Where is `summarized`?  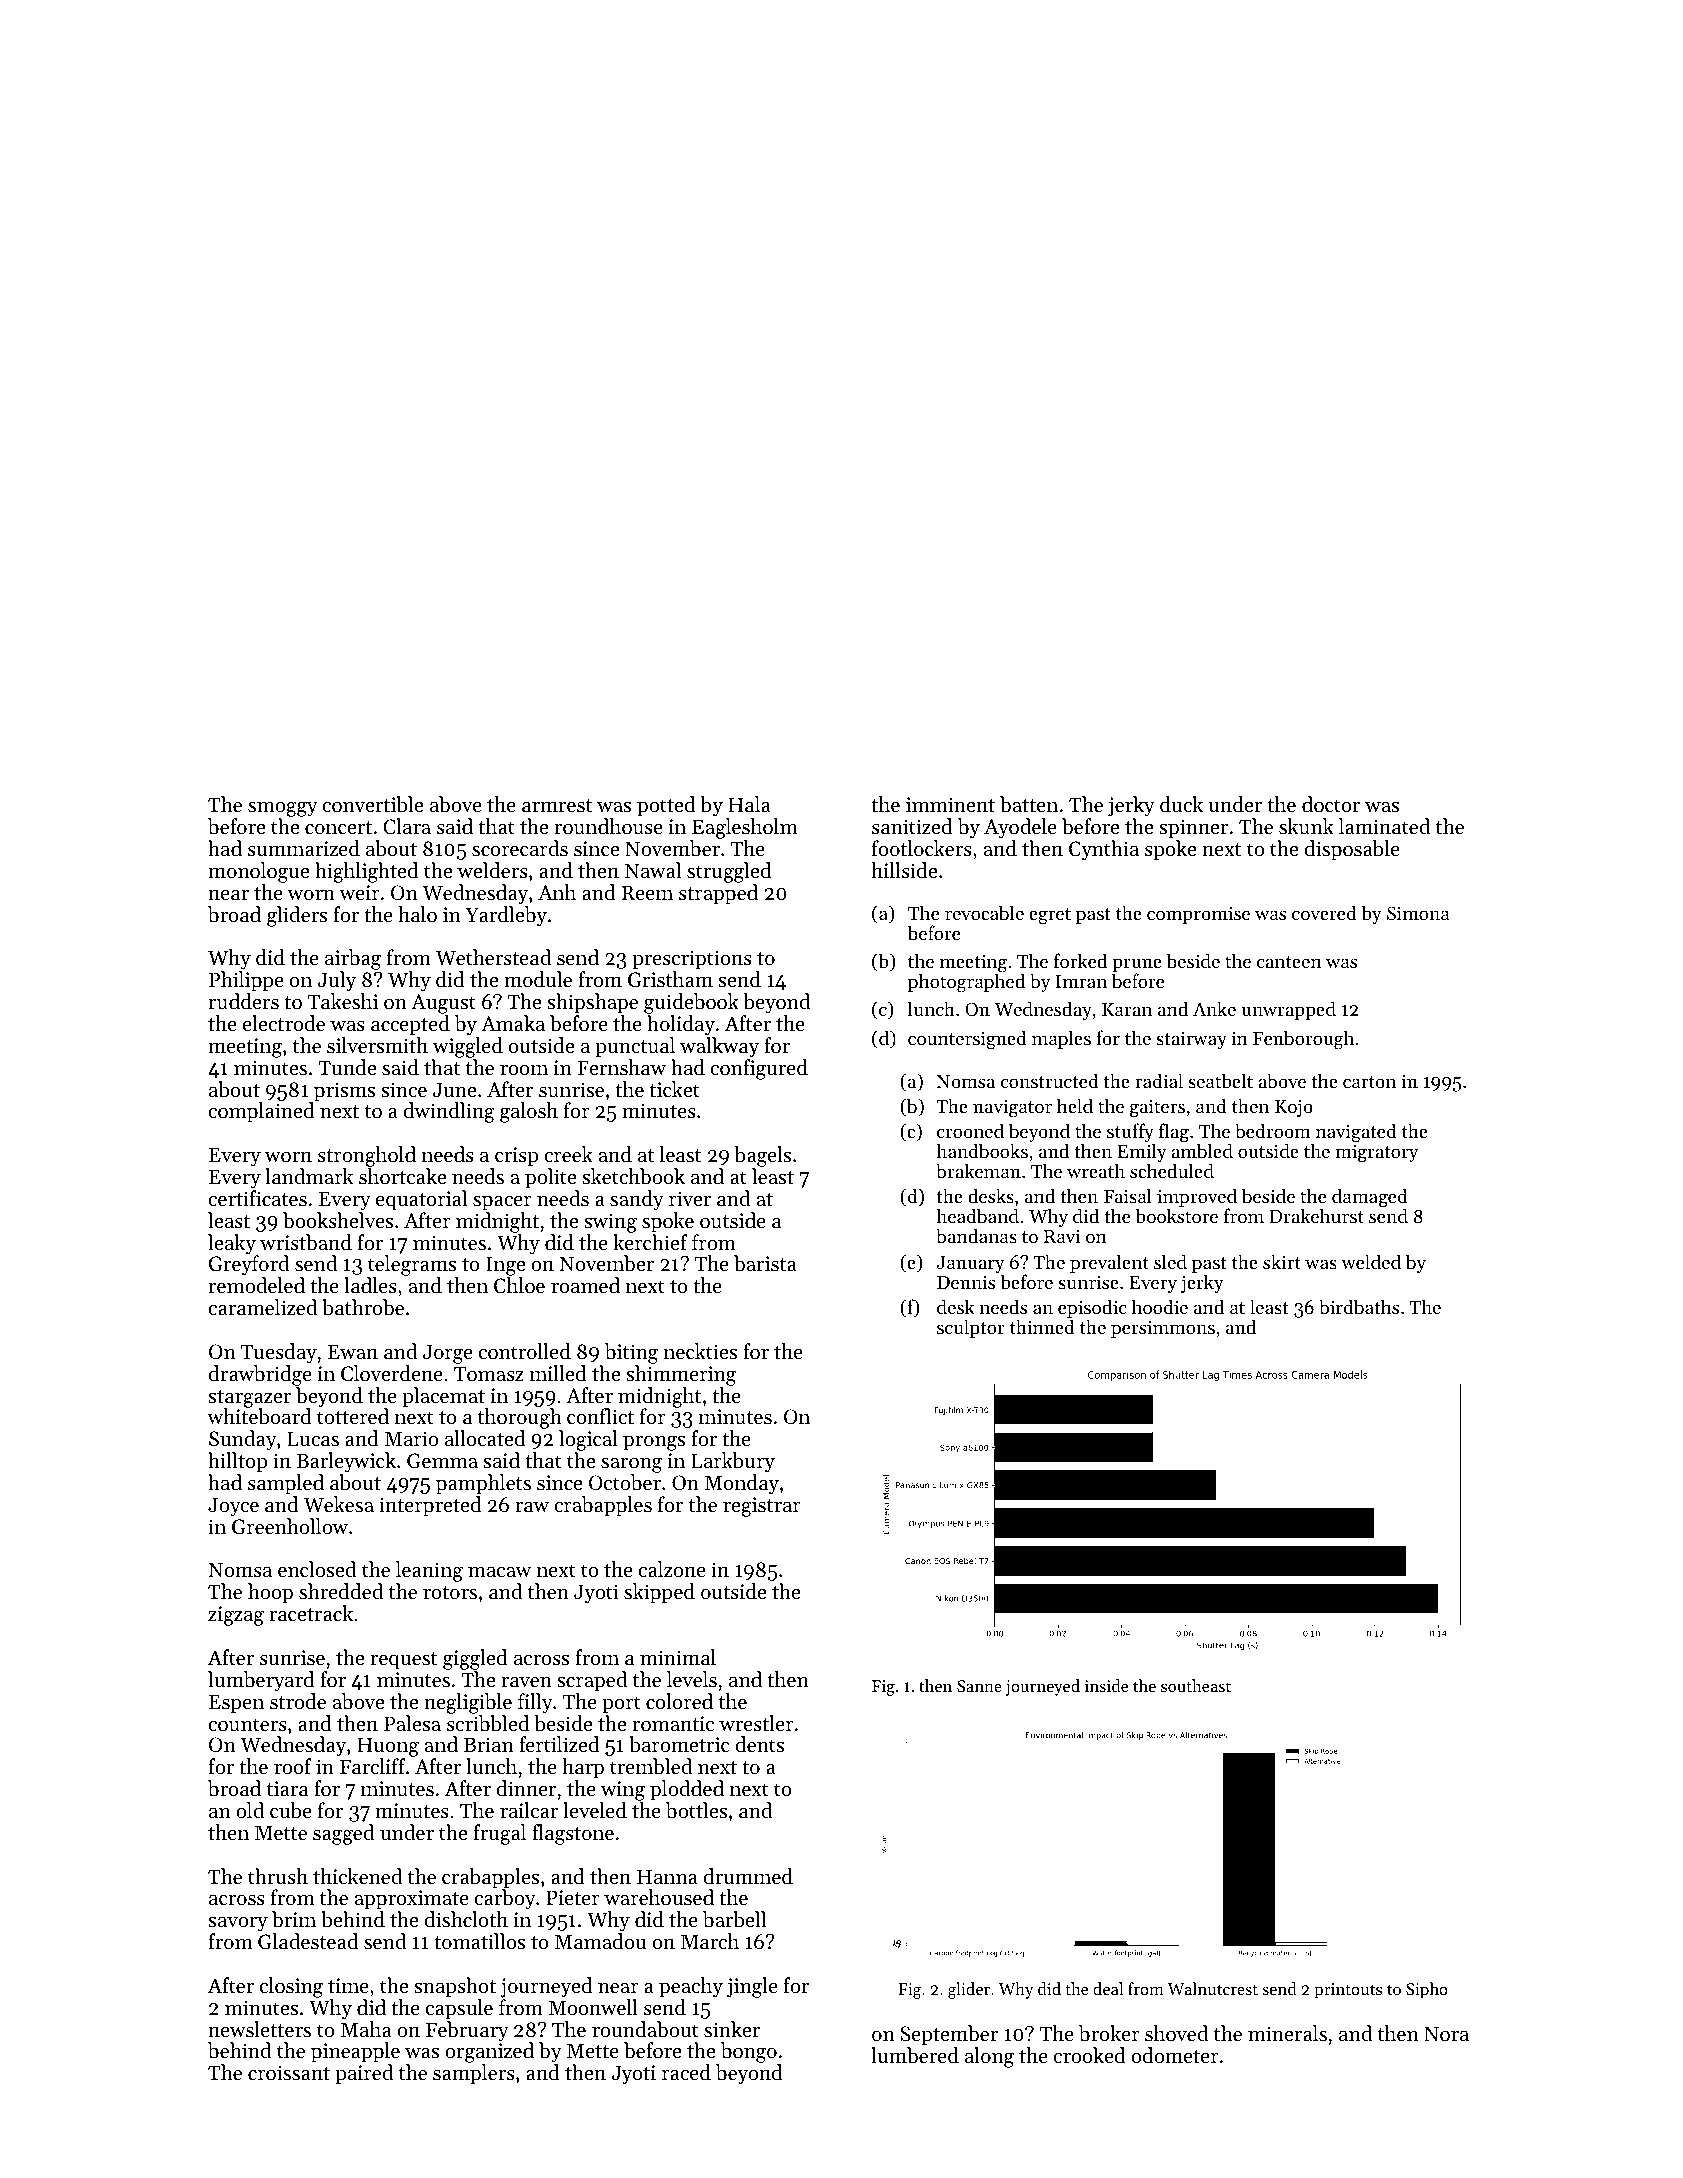
summarized is located at coordinates (304, 848).
